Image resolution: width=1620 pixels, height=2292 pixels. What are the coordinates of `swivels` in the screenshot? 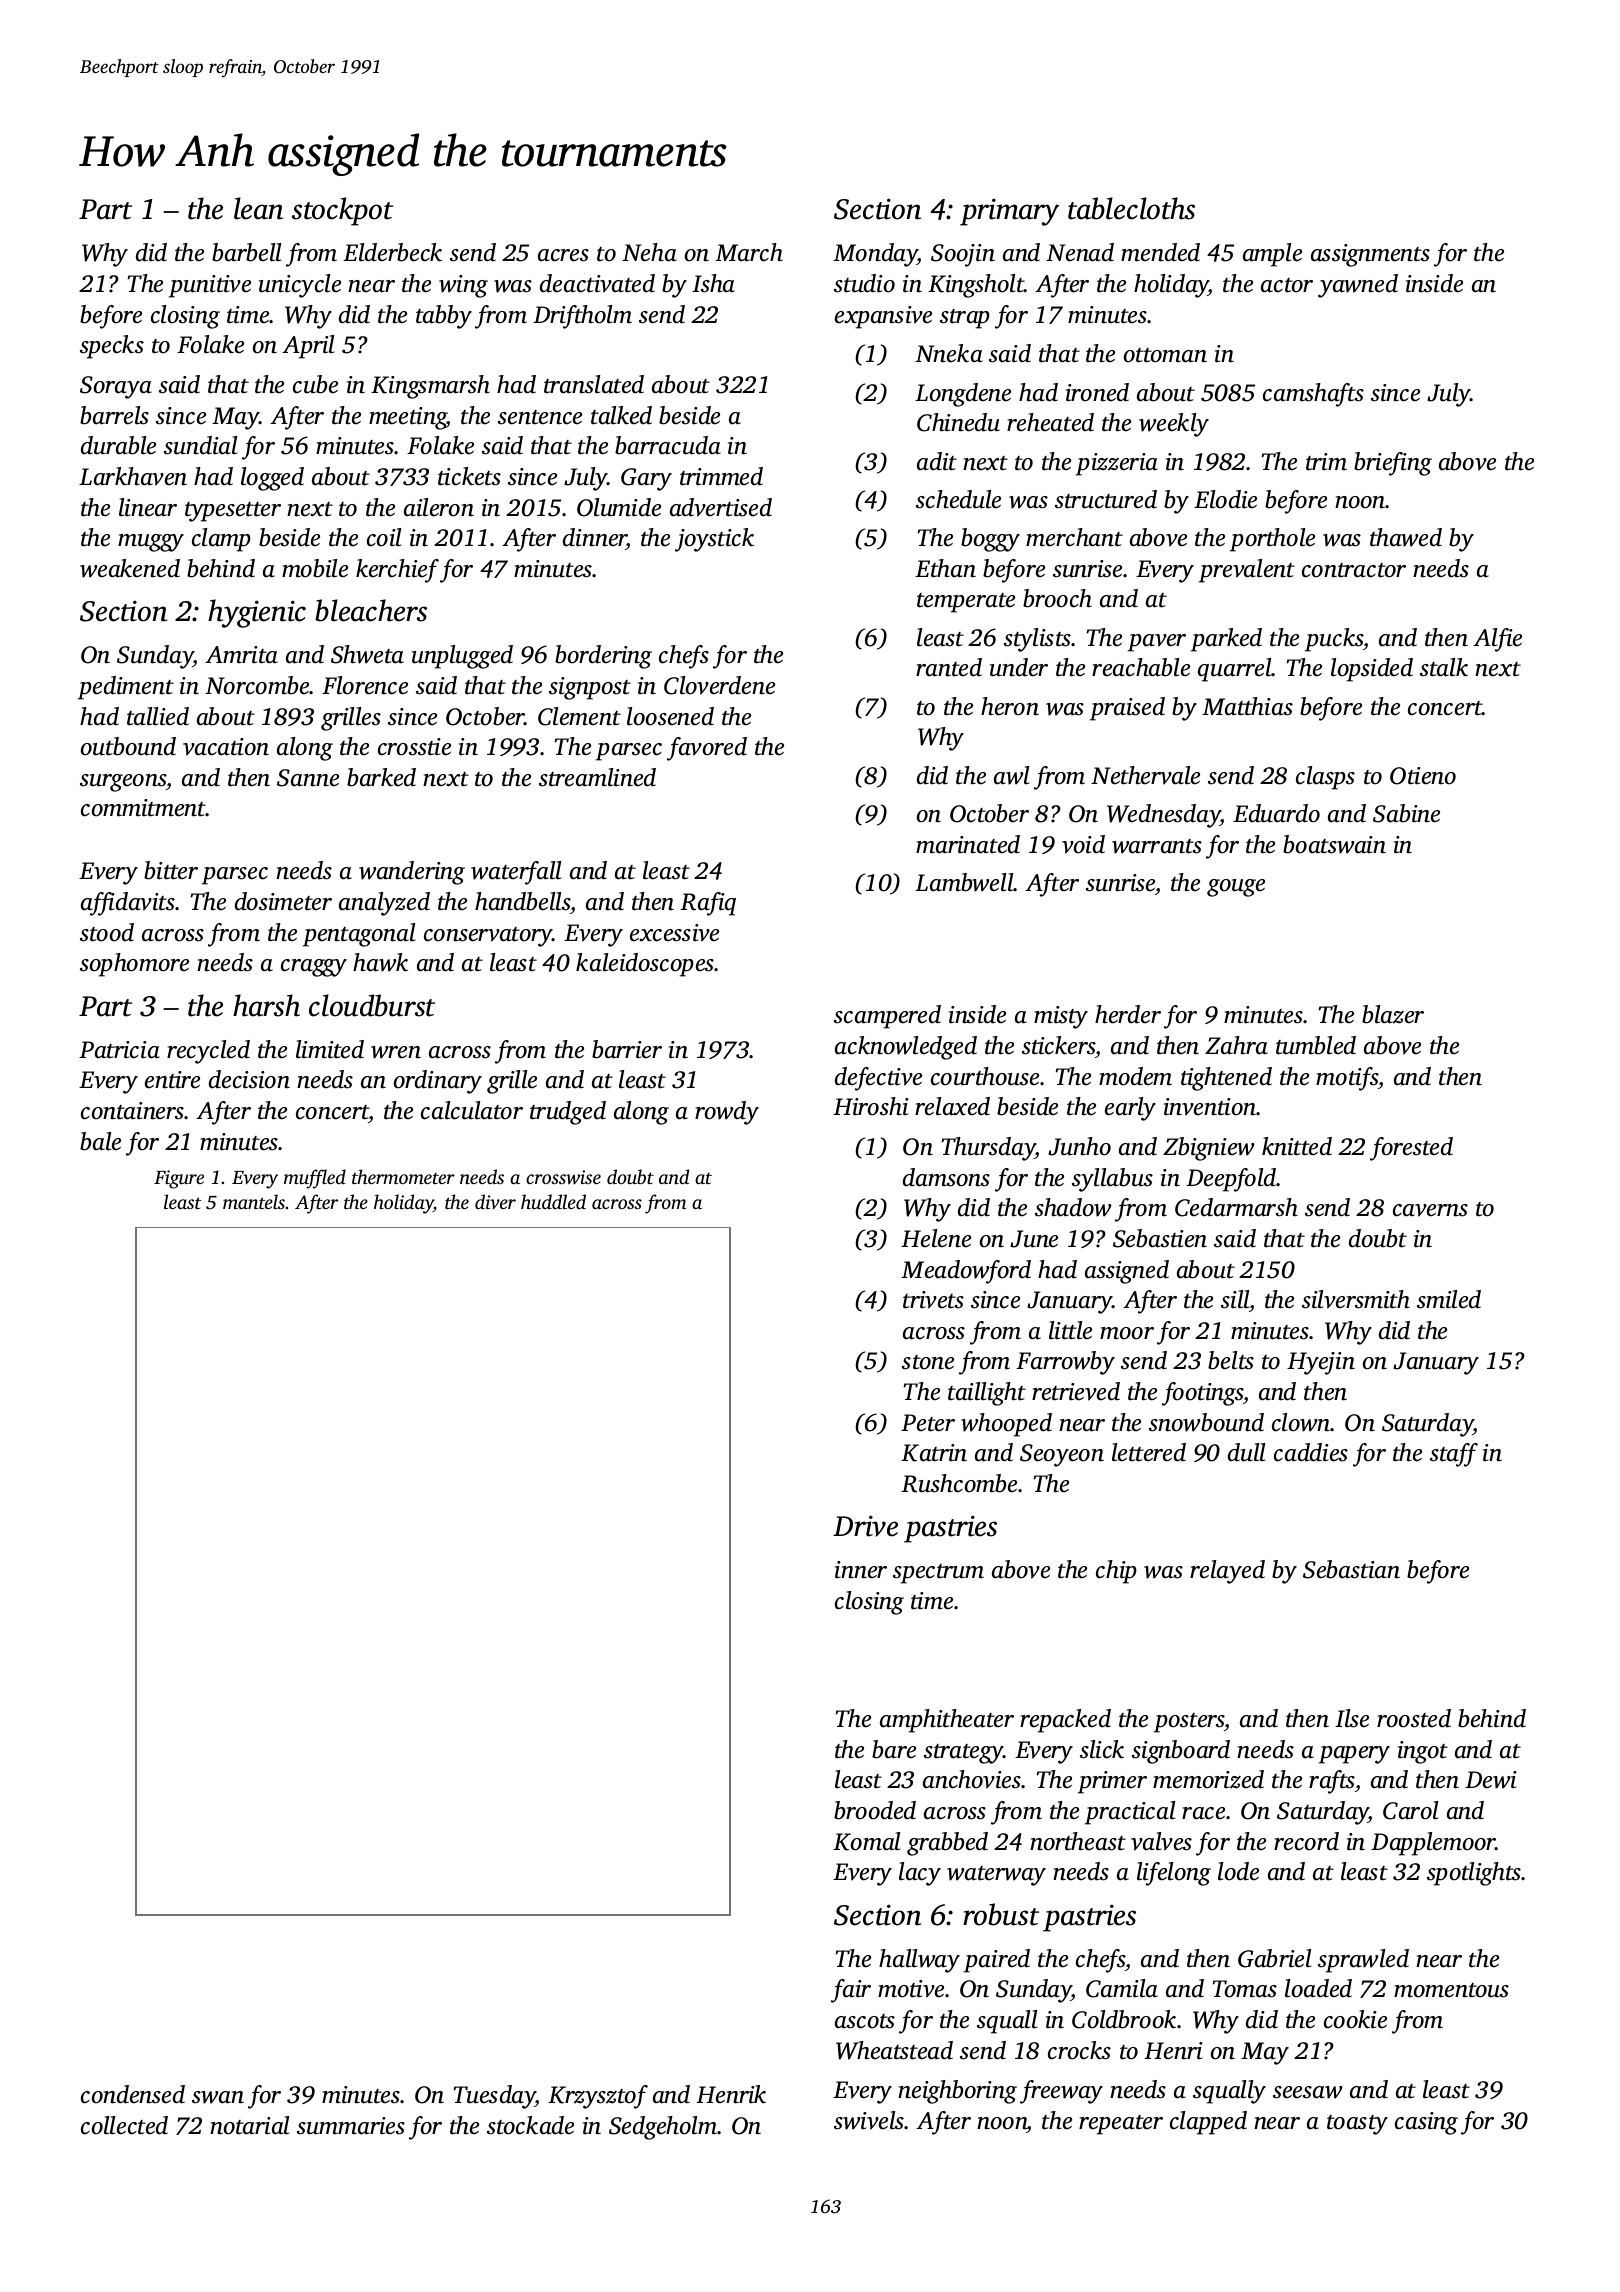 It's located at (869, 2120).
